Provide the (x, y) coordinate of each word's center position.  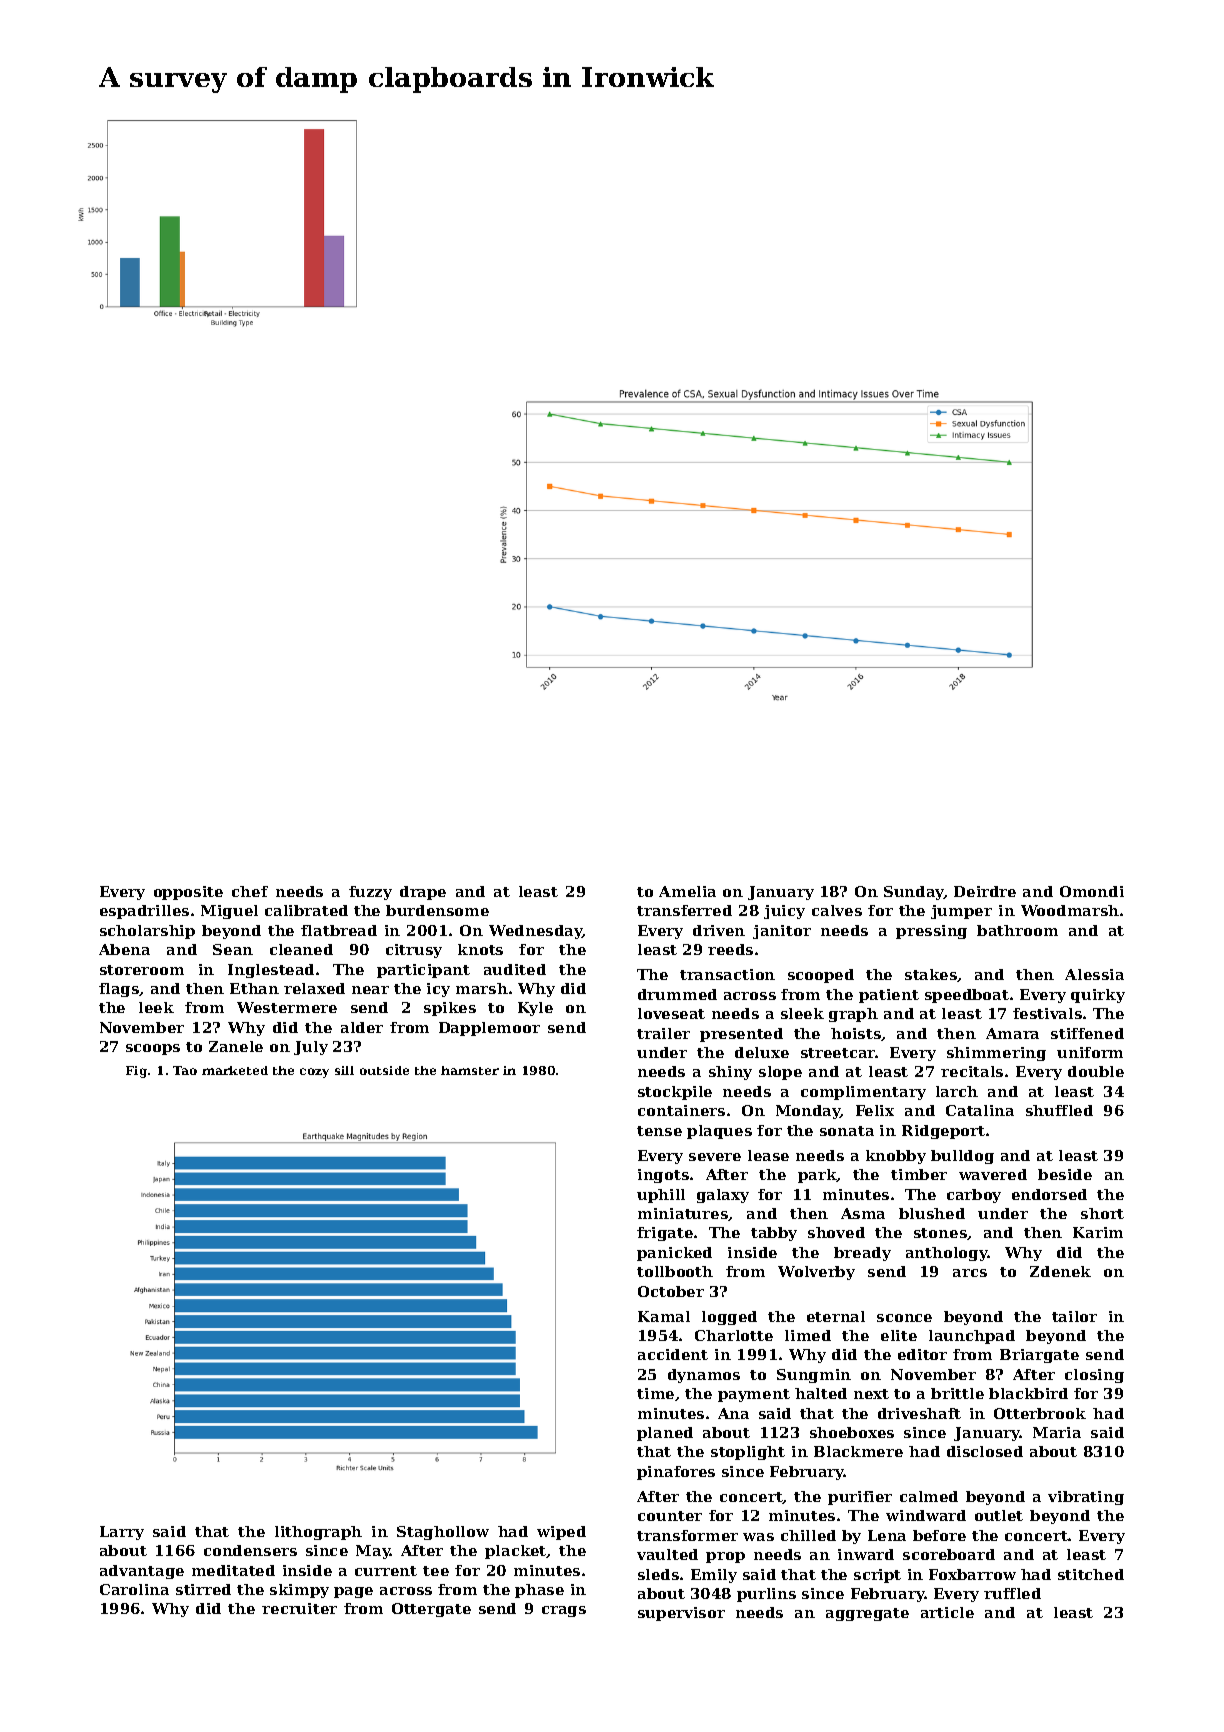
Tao (185, 1070)
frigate (665, 1234)
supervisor (681, 1614)
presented (741, 1035)
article (947, 1612)
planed (665, 1434)
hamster (470, 1070)
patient (889, 996)
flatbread (339, 930)
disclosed (985, 1451)
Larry (122, 1533)
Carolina (134, 1589)
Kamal (664, 1316)
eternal (836, 1316)
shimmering (996, 1054)
